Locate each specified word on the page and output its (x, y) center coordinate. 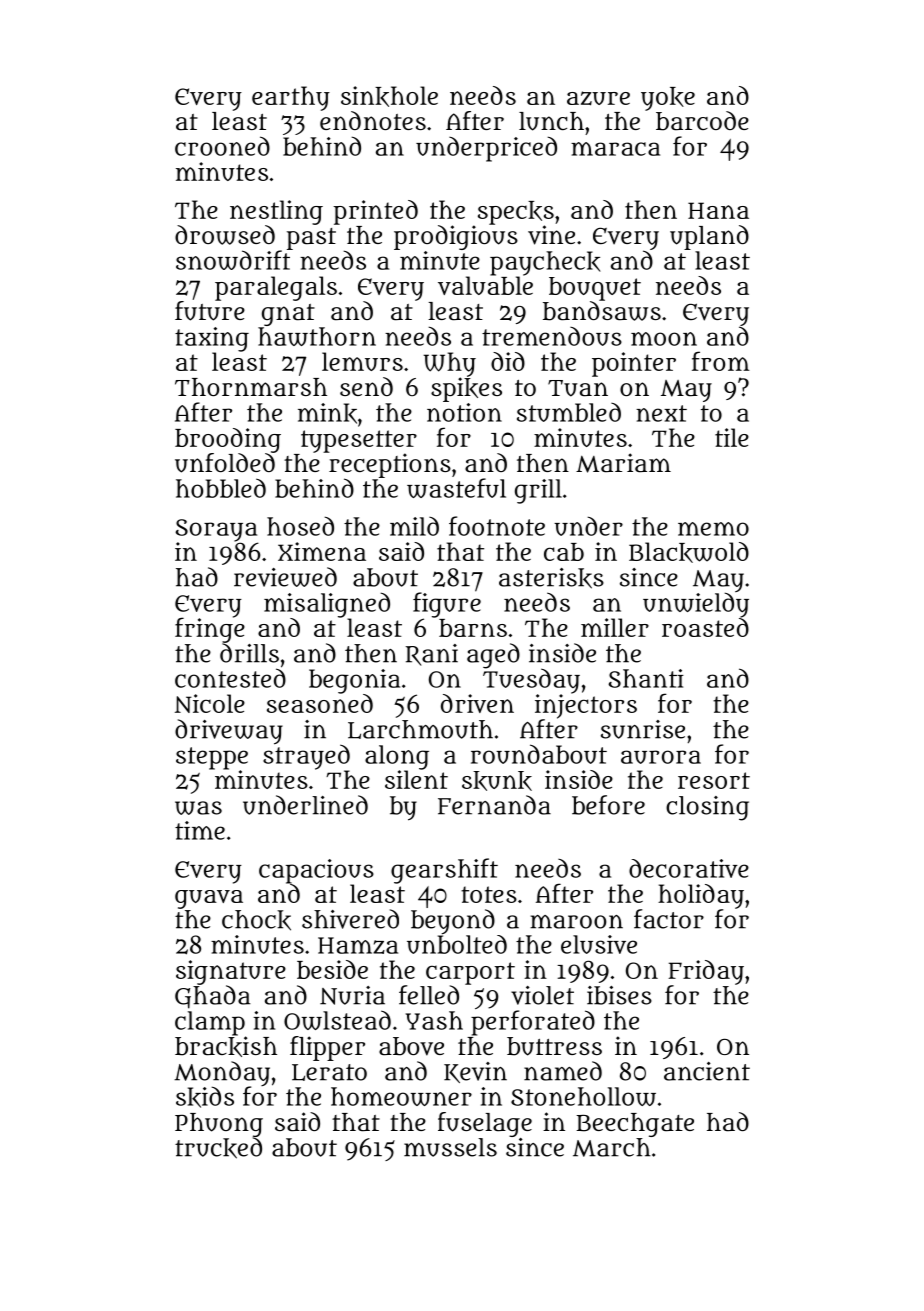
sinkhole (389, 96)
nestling (276, 212)
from (721, 361)
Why (450, 364)
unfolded (225, 463)
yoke (668, 99)
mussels (450, 1147)
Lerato (329, 1072)
